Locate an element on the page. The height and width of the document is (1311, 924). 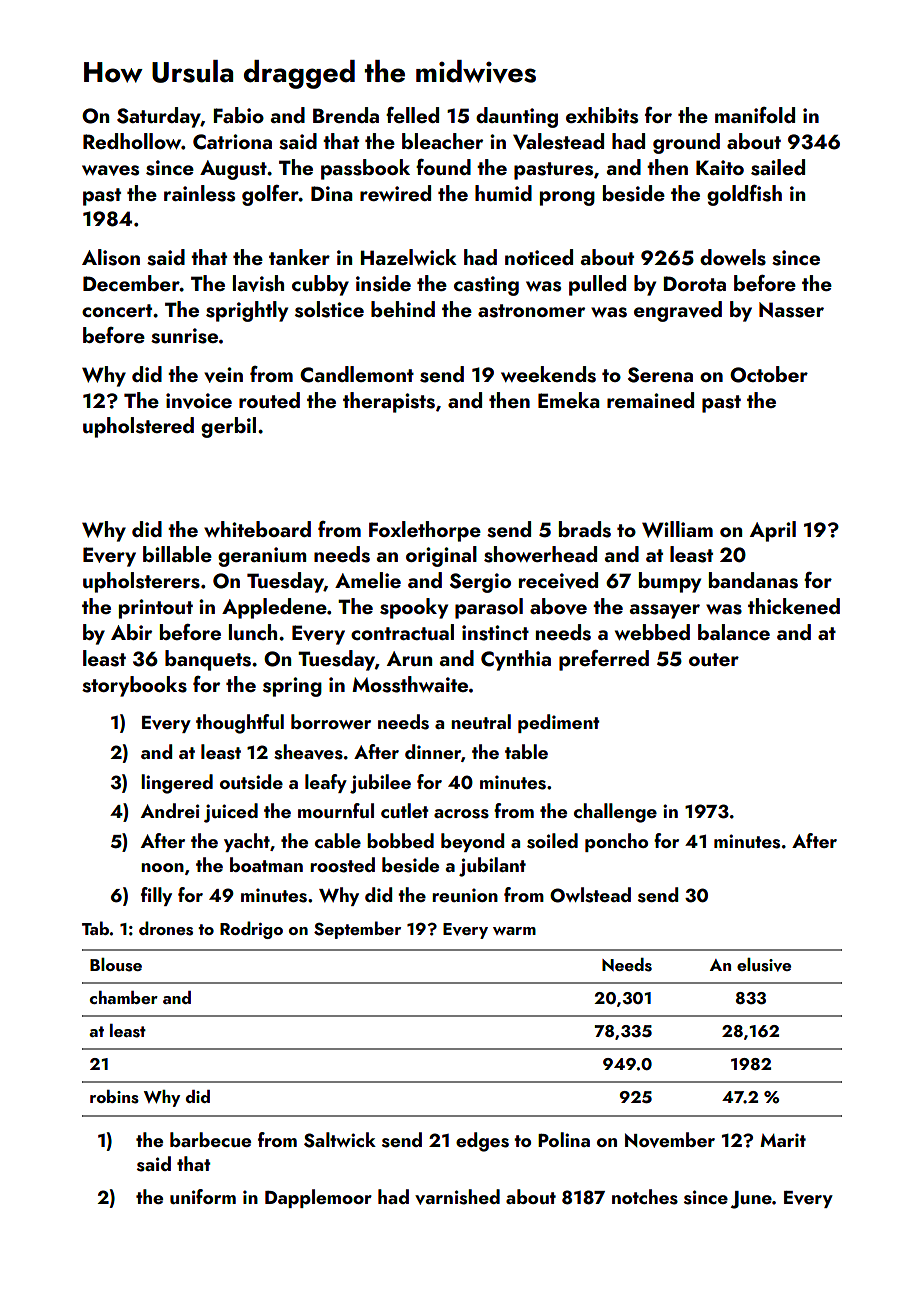
felled is located at coordinates (412, 115).
